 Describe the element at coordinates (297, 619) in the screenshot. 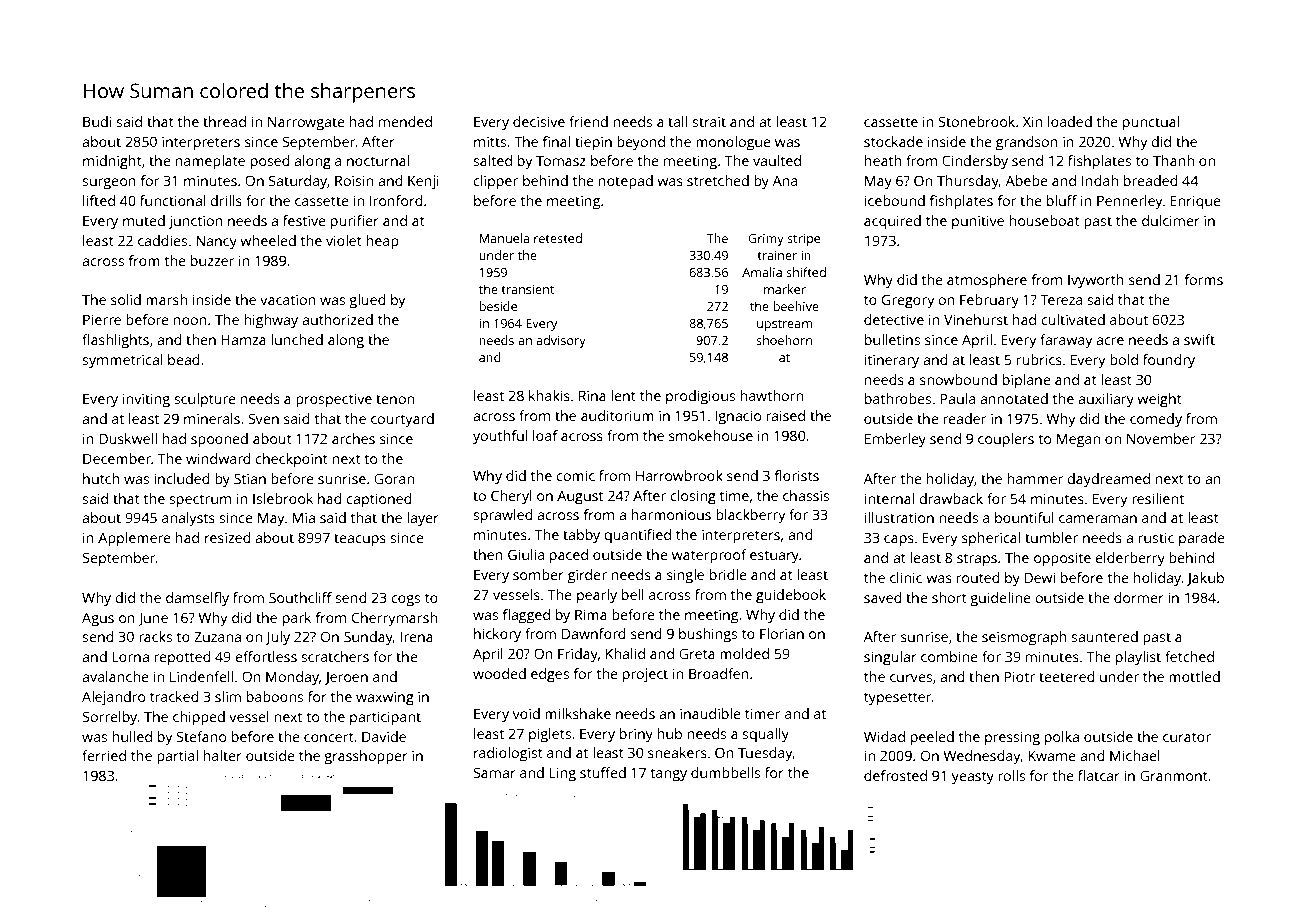

I see `park` at that location.
